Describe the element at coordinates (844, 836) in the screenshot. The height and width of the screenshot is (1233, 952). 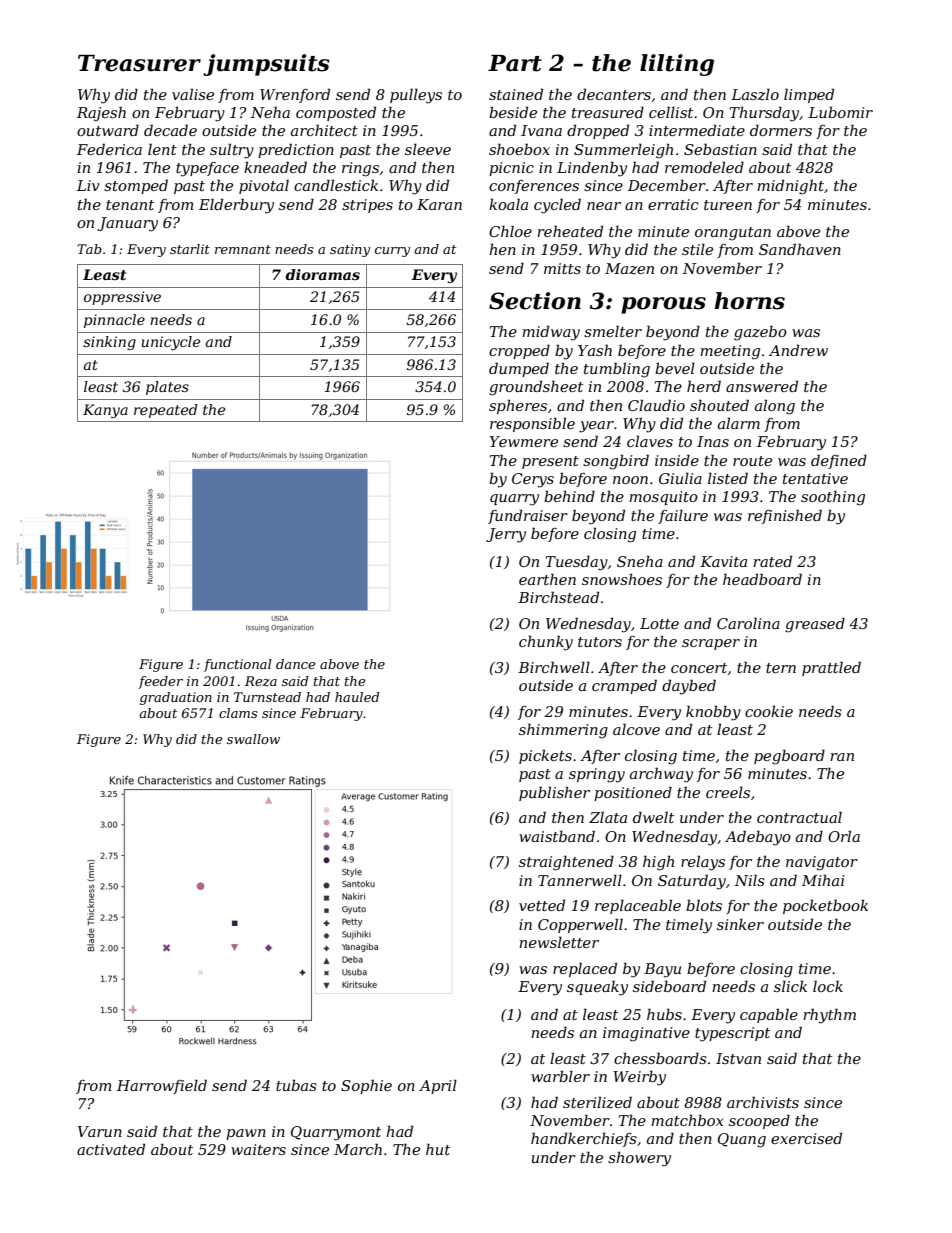
I see `Orla` at that location.
